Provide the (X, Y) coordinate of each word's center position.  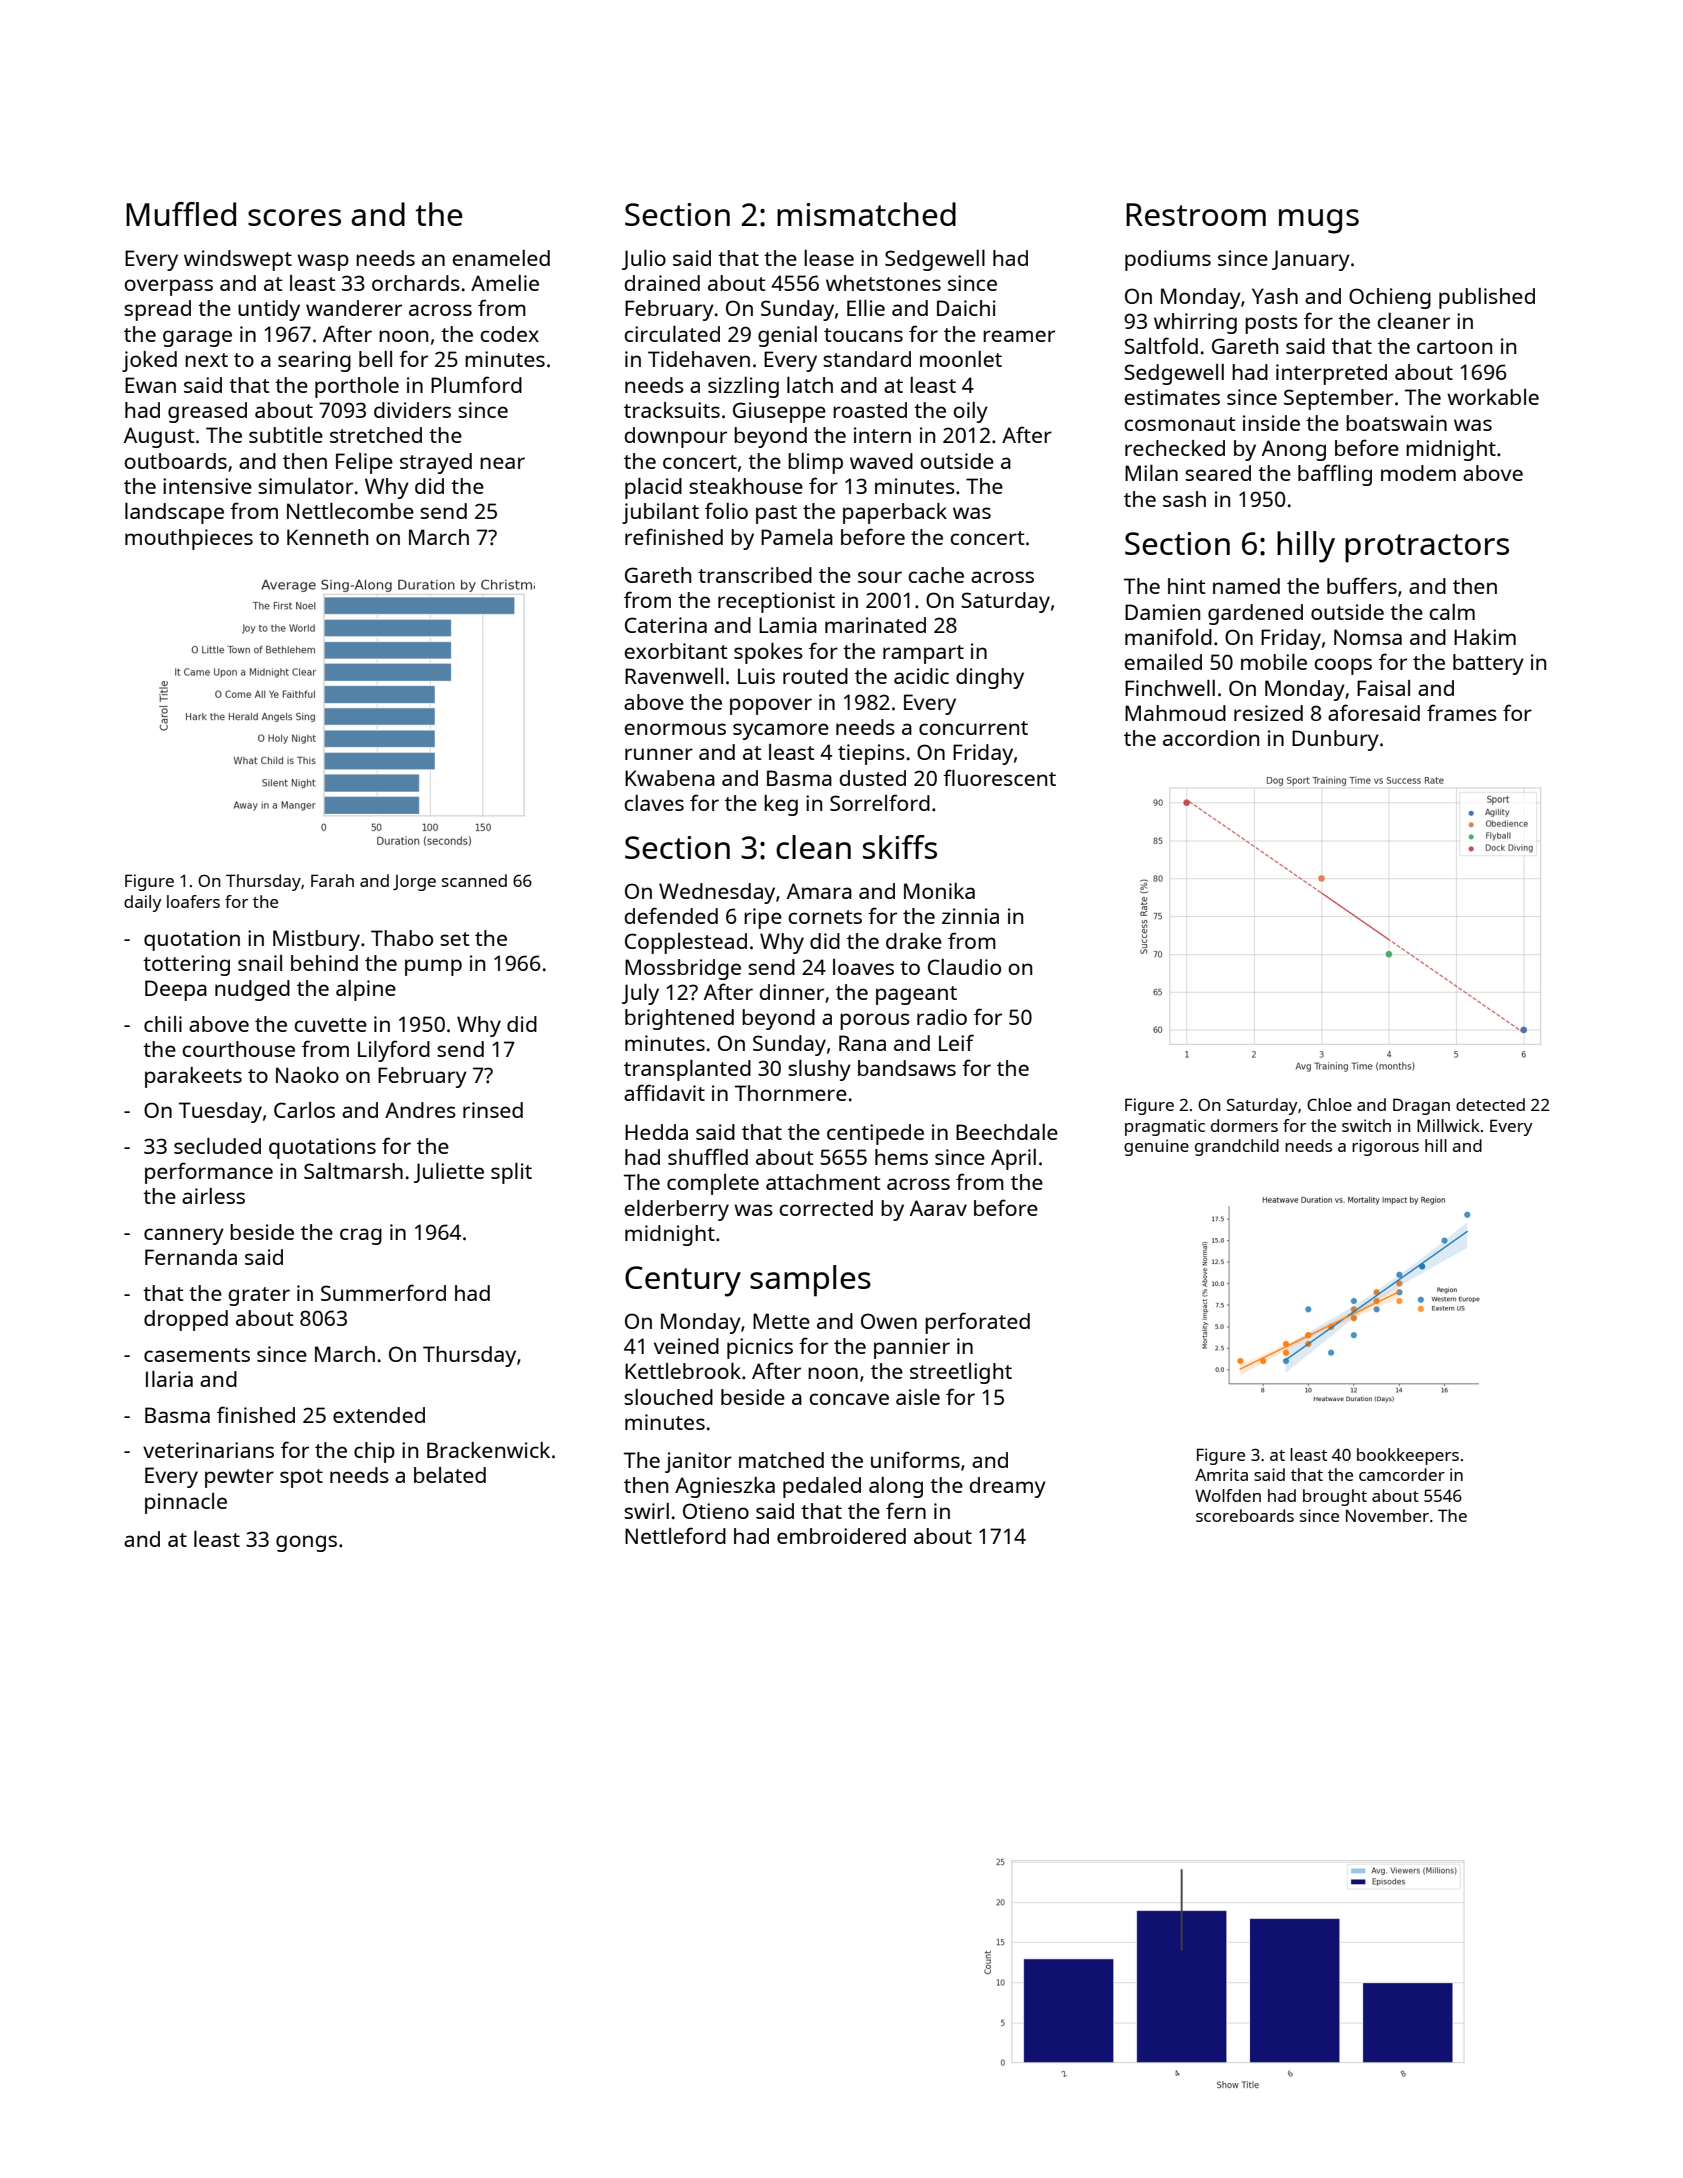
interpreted (1331, 374)
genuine (1156, 1147)
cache (936, 575)
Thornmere (791, 1093)
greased (207, 412)
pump (433, 967)
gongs (306, 1543)
